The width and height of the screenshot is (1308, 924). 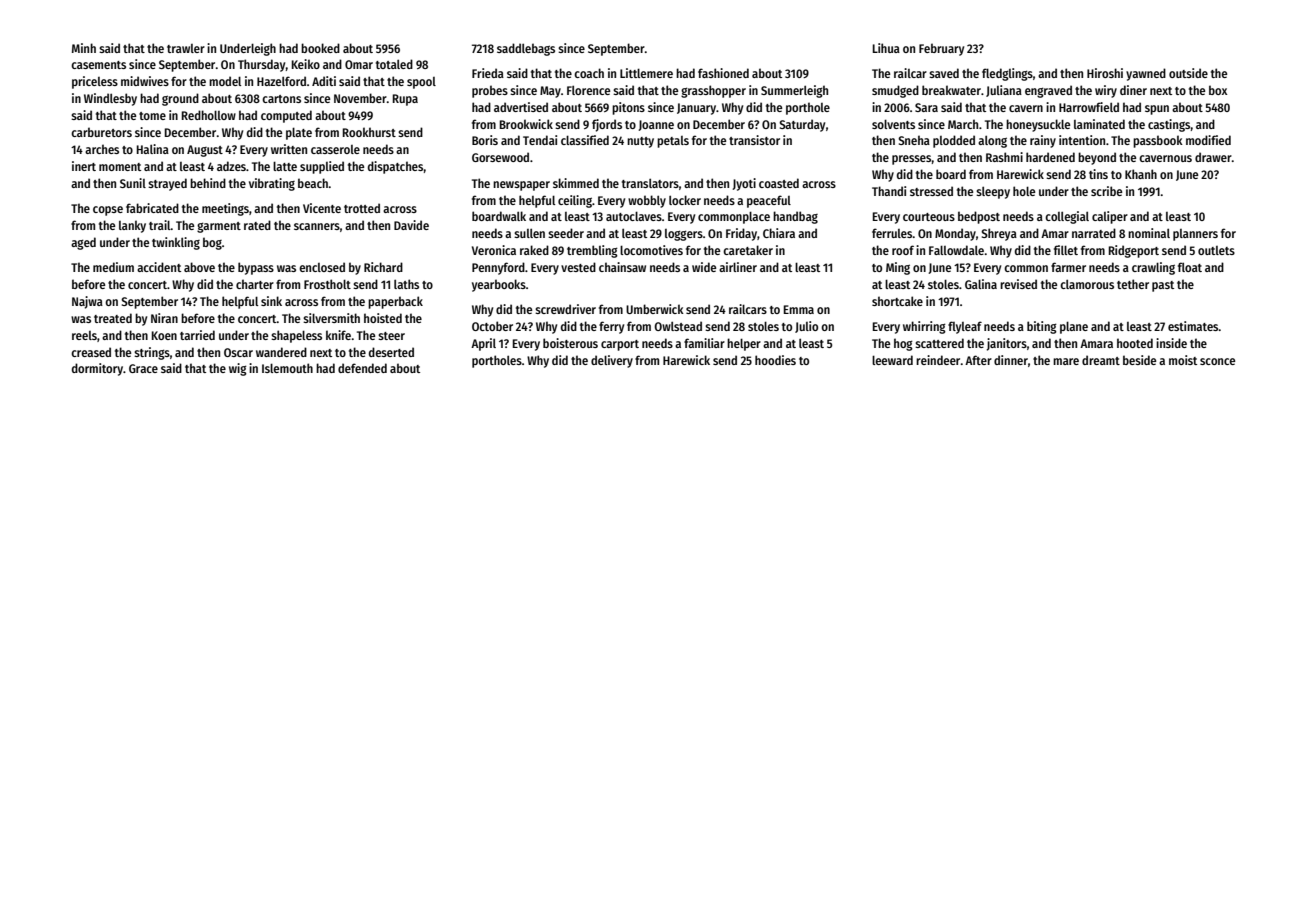 I want to click on hooted, so click(x=1135, y=343).
